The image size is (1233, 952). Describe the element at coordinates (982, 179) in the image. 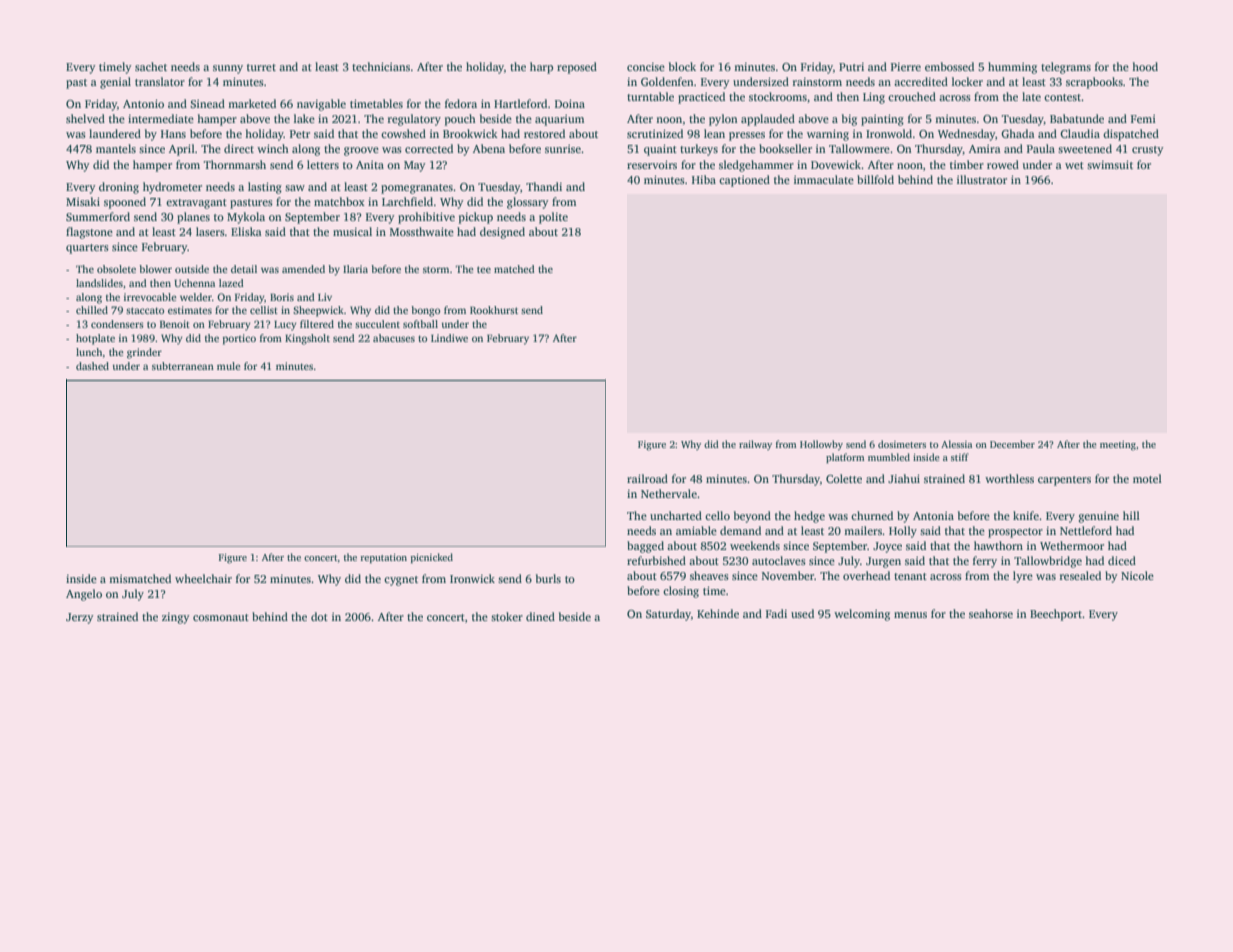

I see `illustrator` at that location.
